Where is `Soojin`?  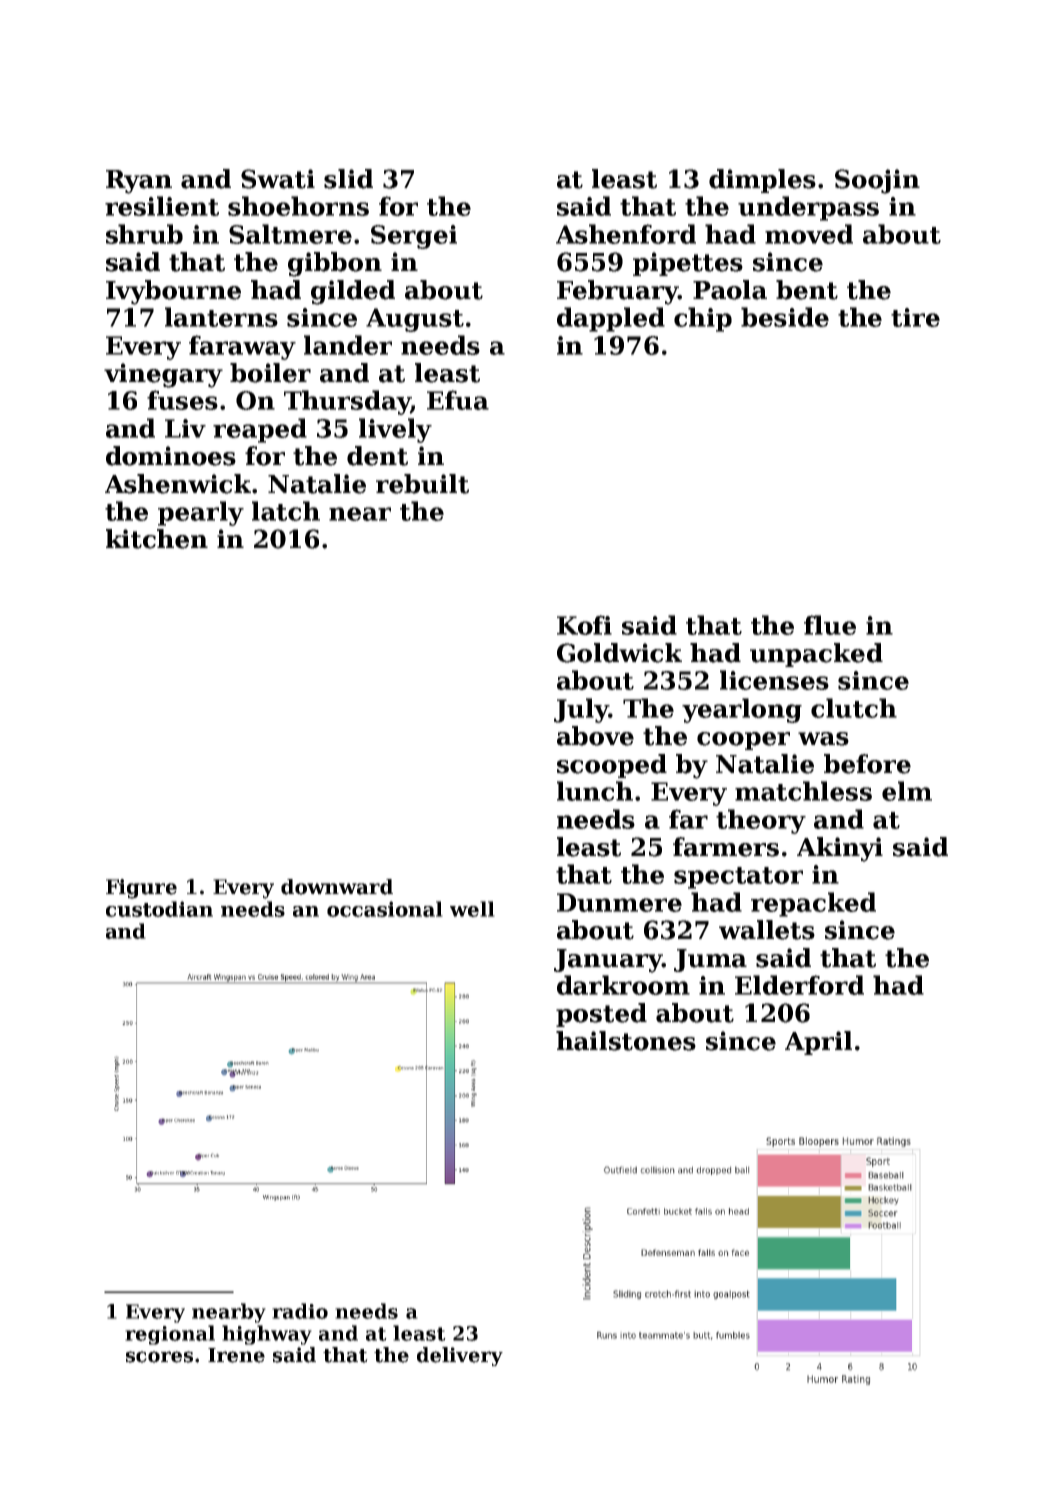 Soojin is located at coordinates (877, 181).
